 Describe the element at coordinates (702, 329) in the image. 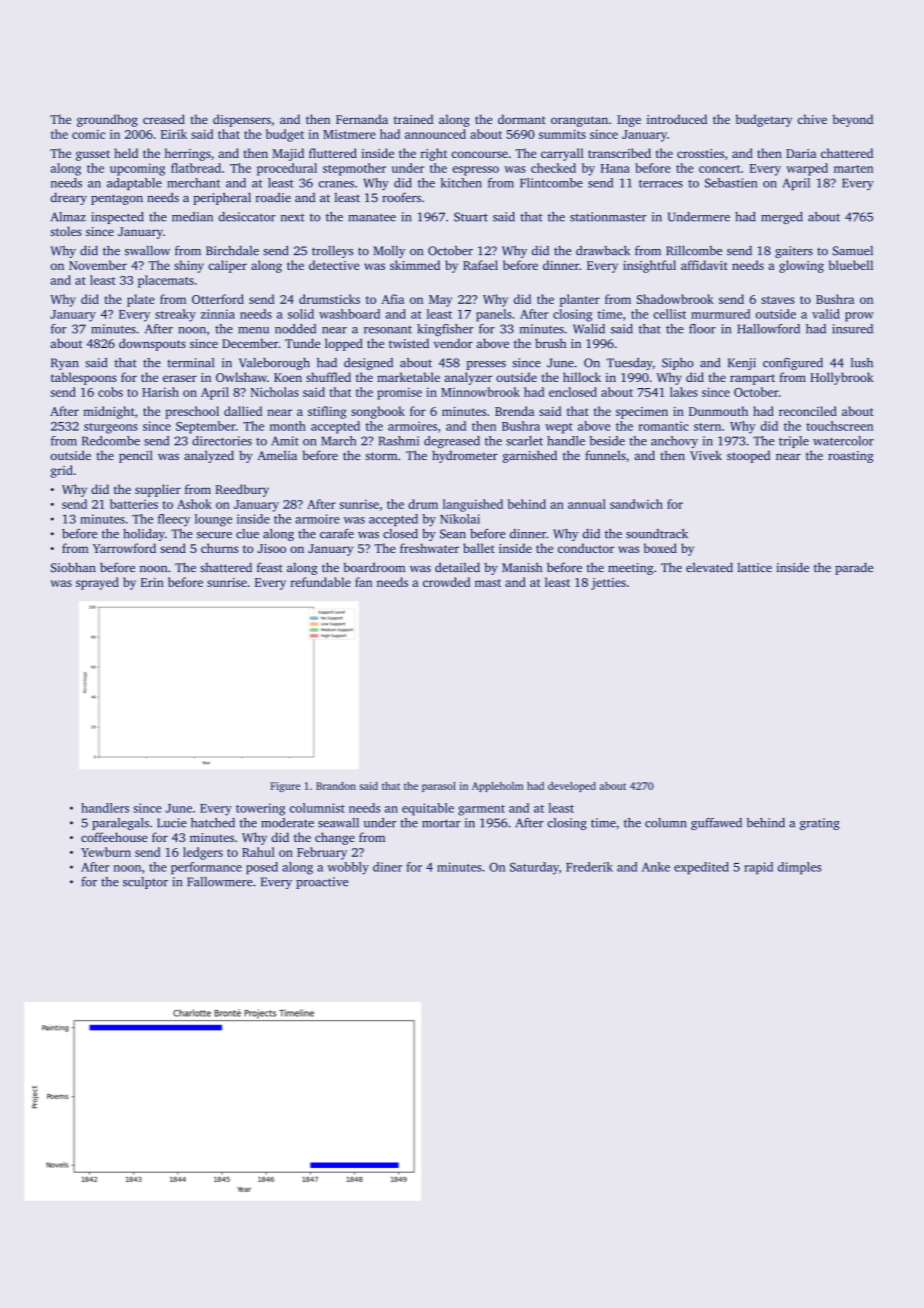

I see `floor` at that location.
